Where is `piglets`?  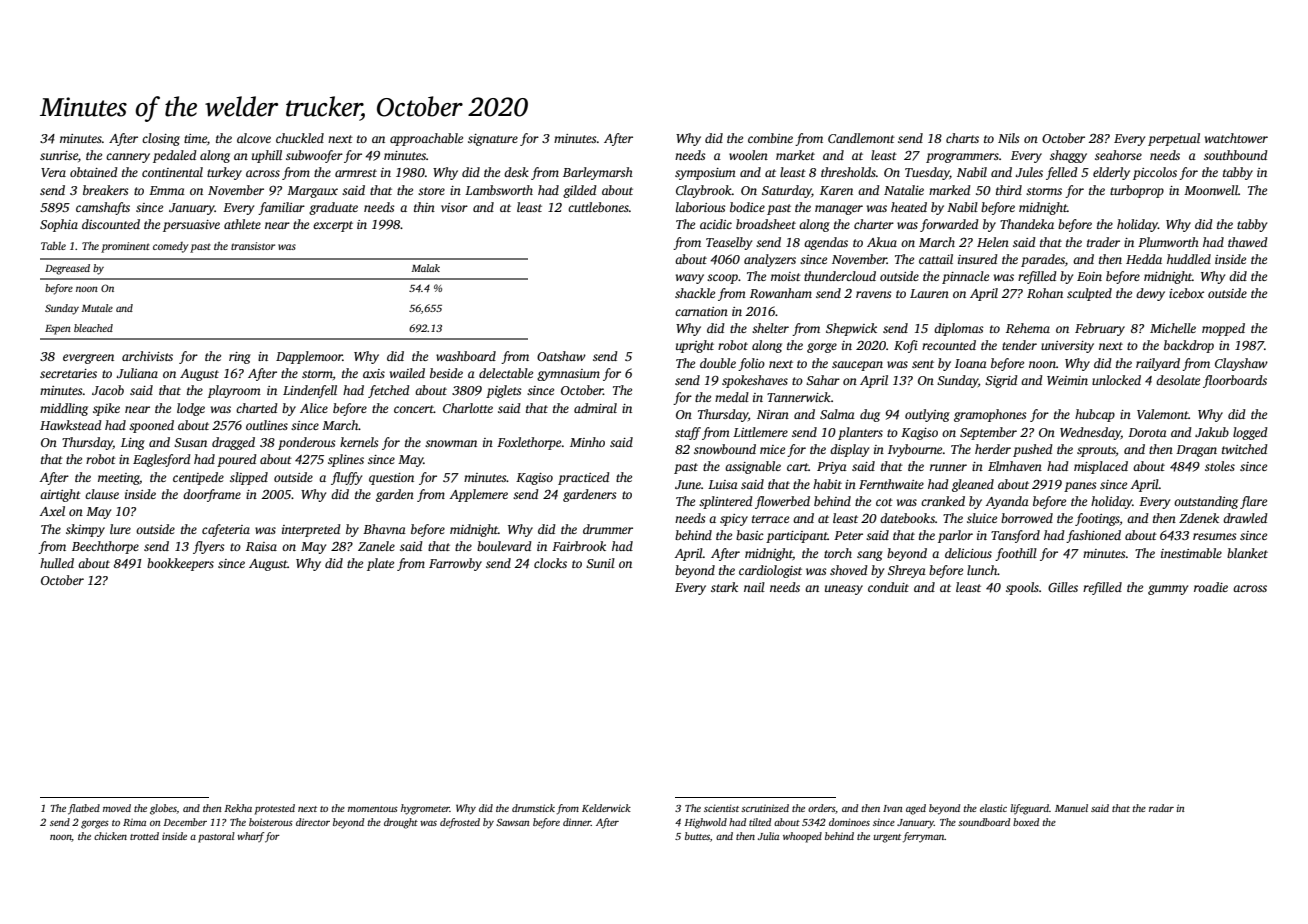 piglets is located at coordinates (503, 391).
